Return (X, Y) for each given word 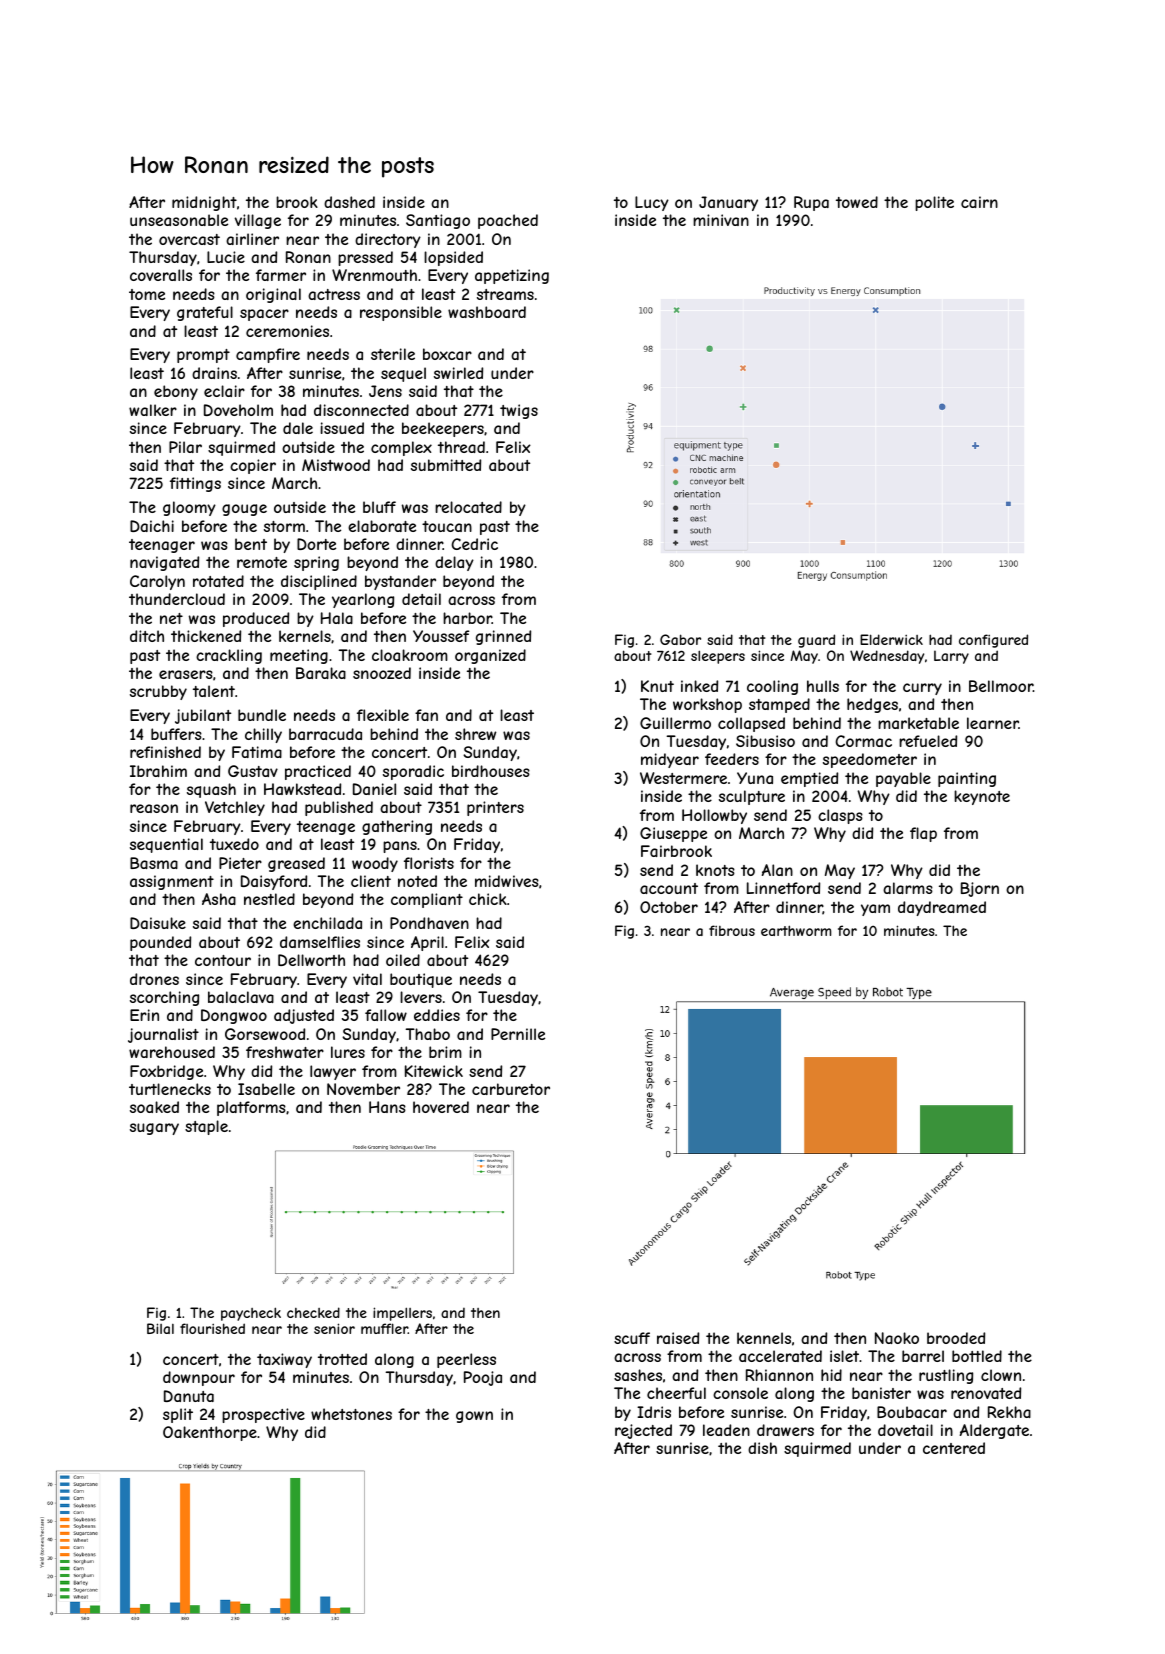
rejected (643, 1431)
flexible (383, 715)
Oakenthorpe (210, 1433)
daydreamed (942, 908)
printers (495, 808)
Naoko (897, 1338)
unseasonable (179, 220)
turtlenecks (170, 1089)
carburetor (511, 1089)
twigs (519, 411)
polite (934, 203)
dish (762, 1448)
